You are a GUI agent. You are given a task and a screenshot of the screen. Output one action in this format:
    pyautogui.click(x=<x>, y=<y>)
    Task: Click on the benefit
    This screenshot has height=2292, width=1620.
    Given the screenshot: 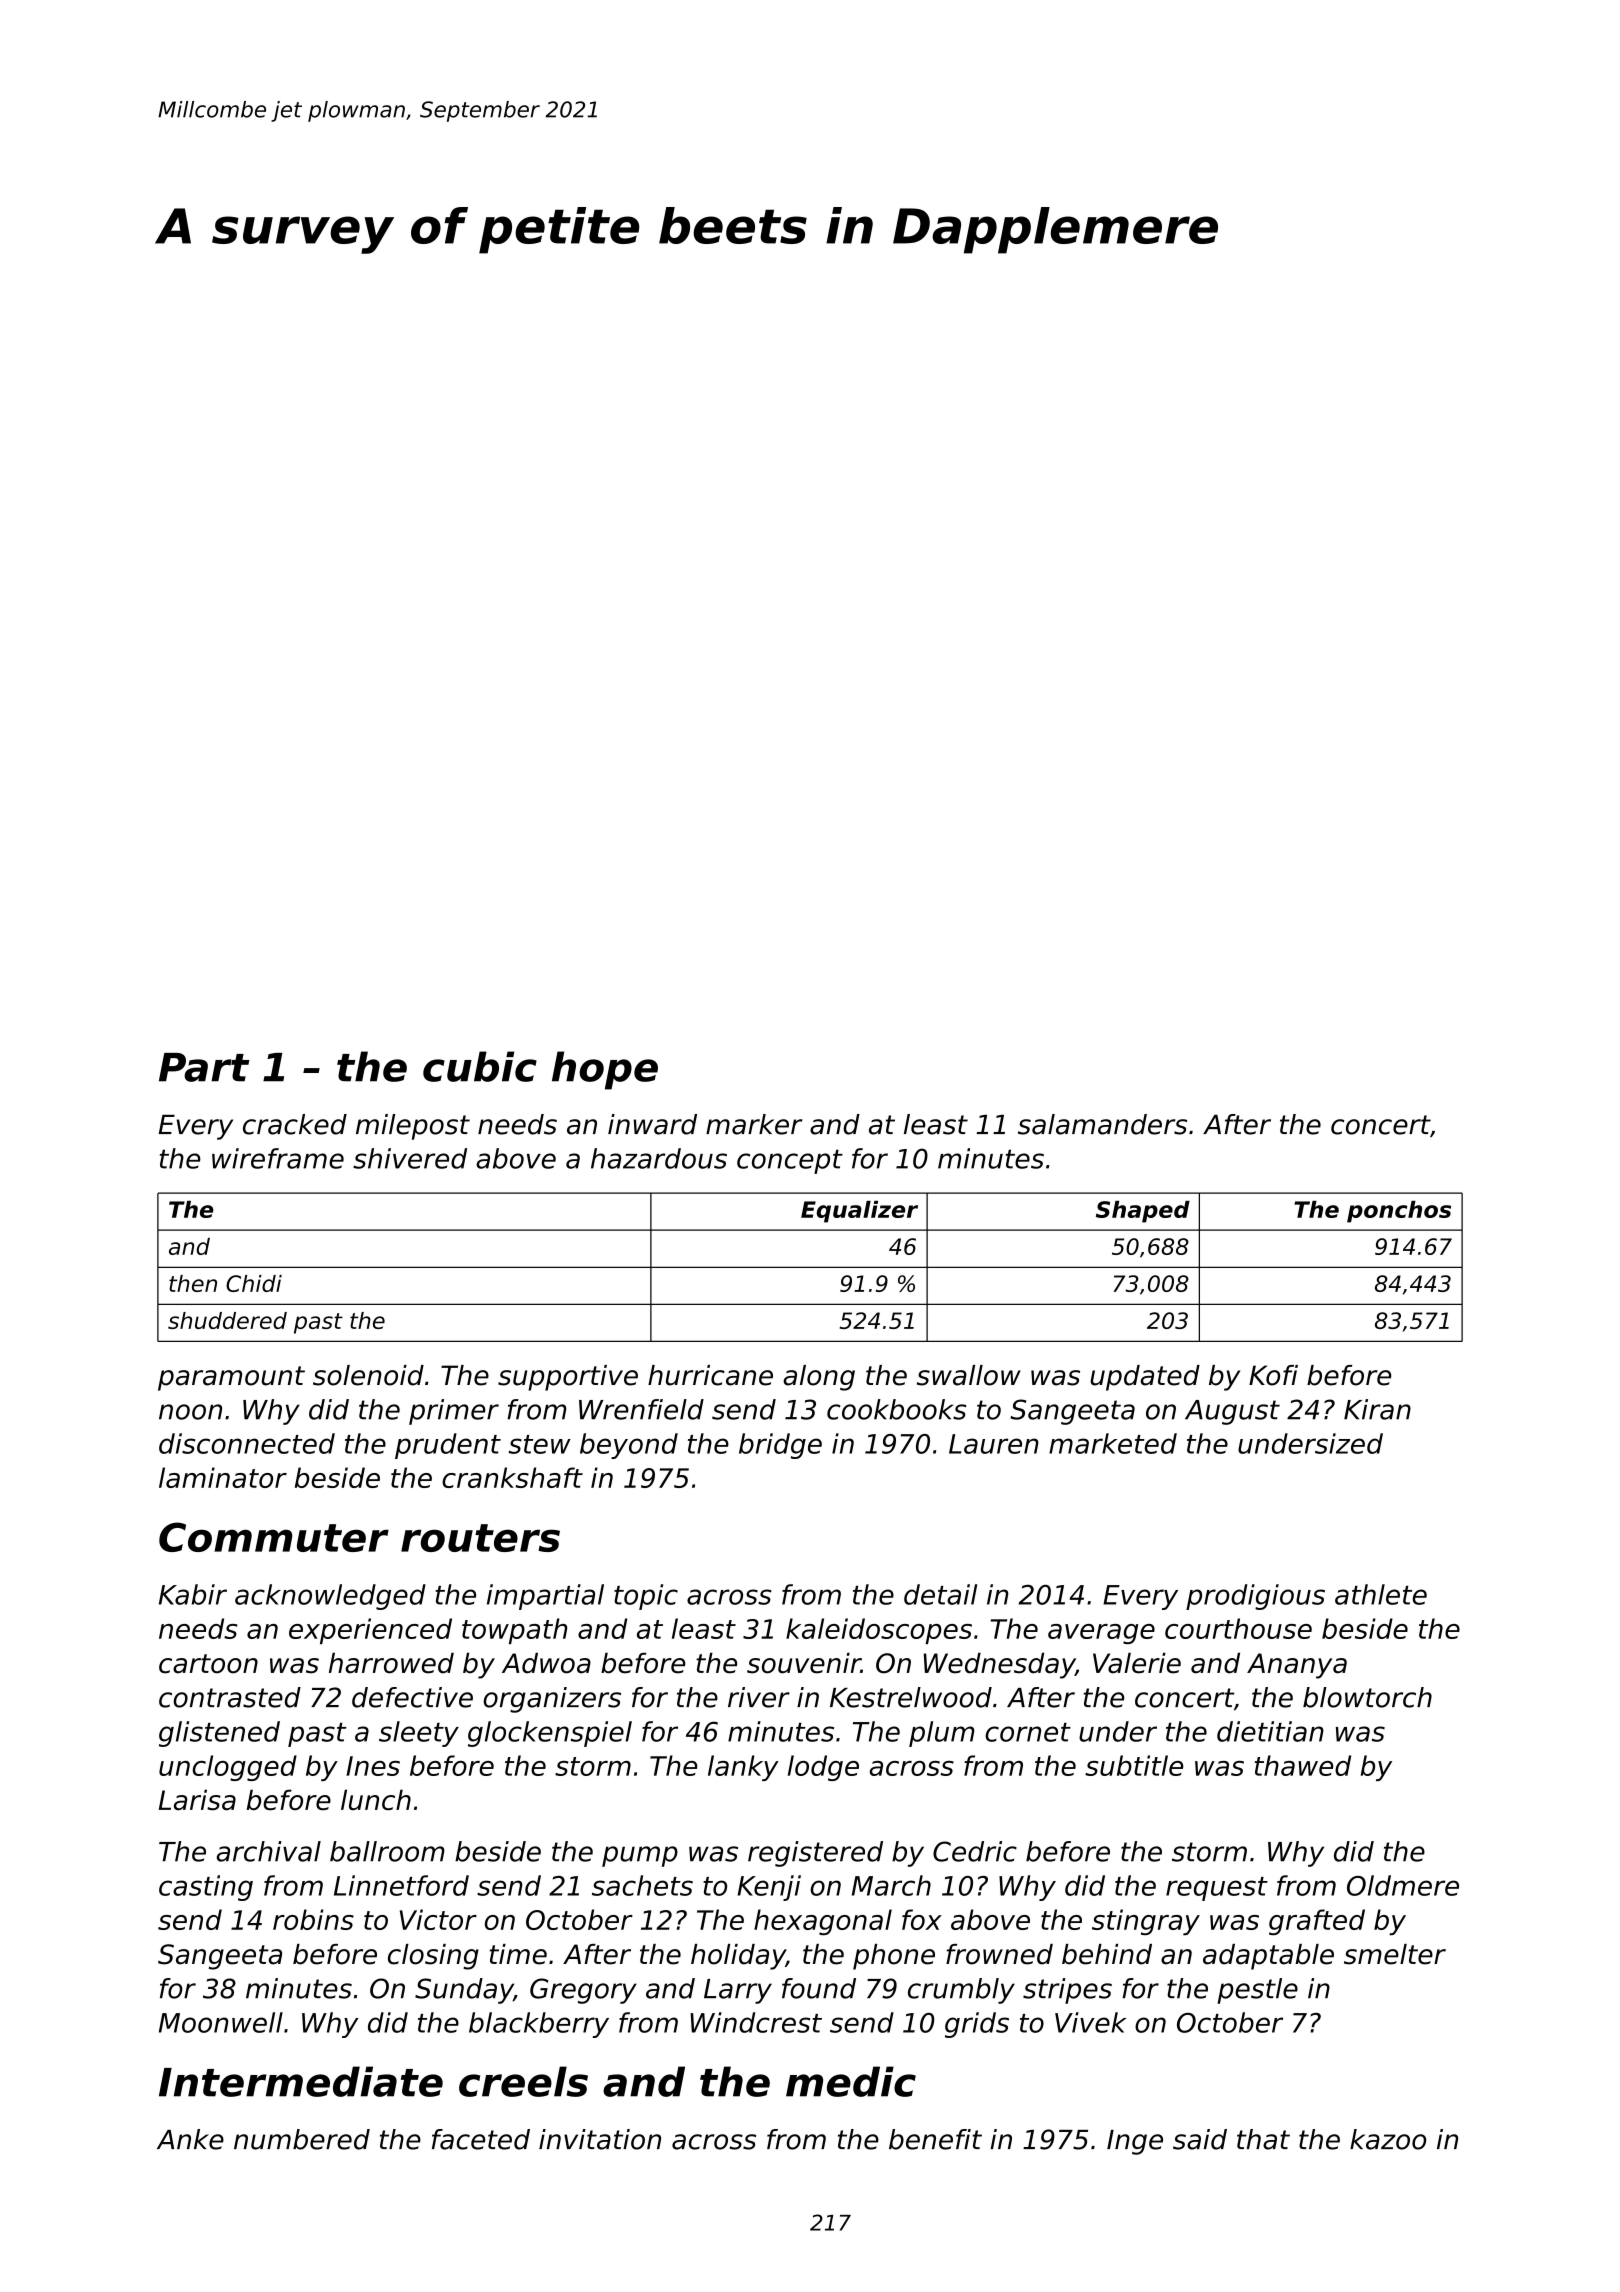 What is the action you would take?
    pyautogui.click(x=935, y=2139)
